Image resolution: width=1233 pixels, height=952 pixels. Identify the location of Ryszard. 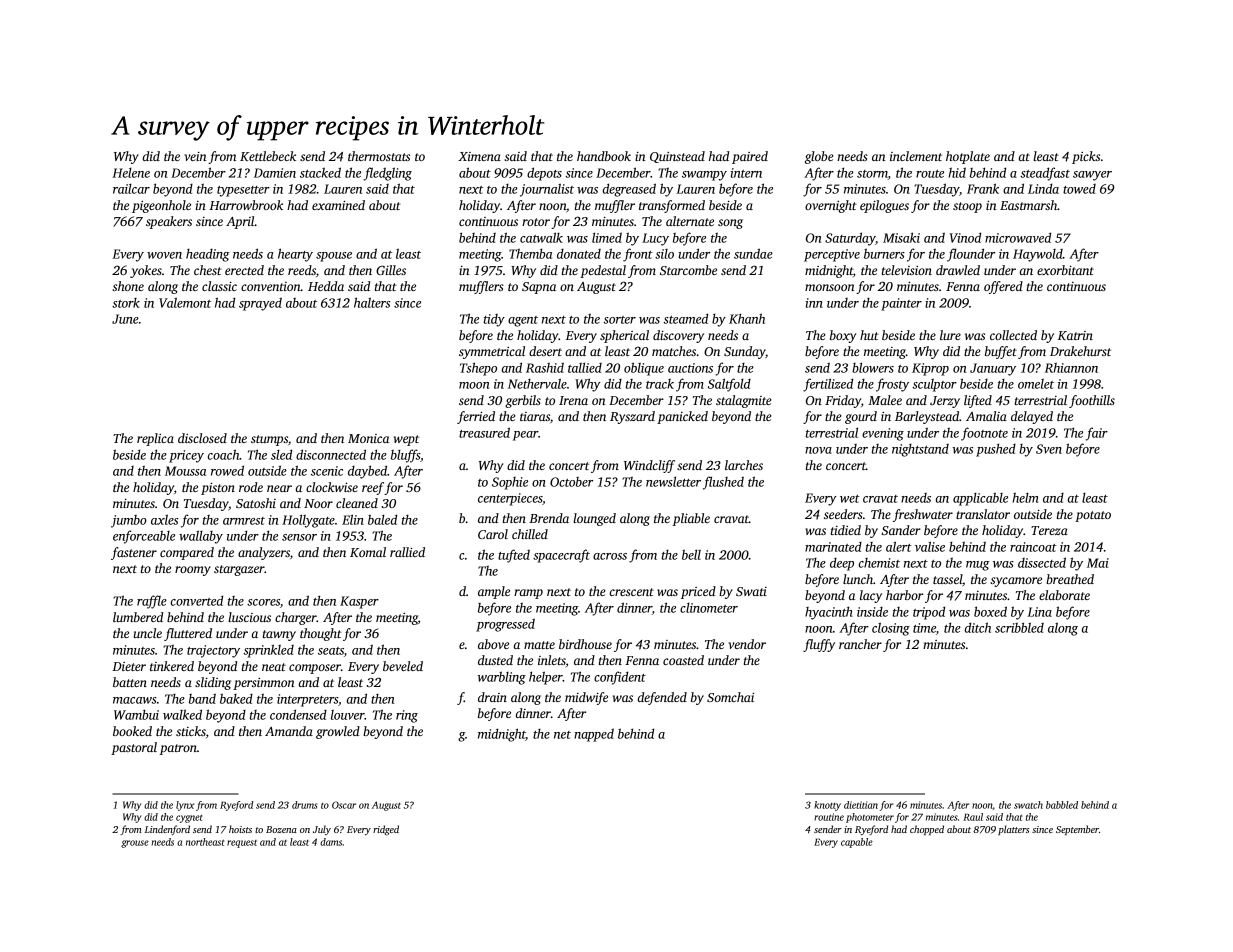
(632, 417).
